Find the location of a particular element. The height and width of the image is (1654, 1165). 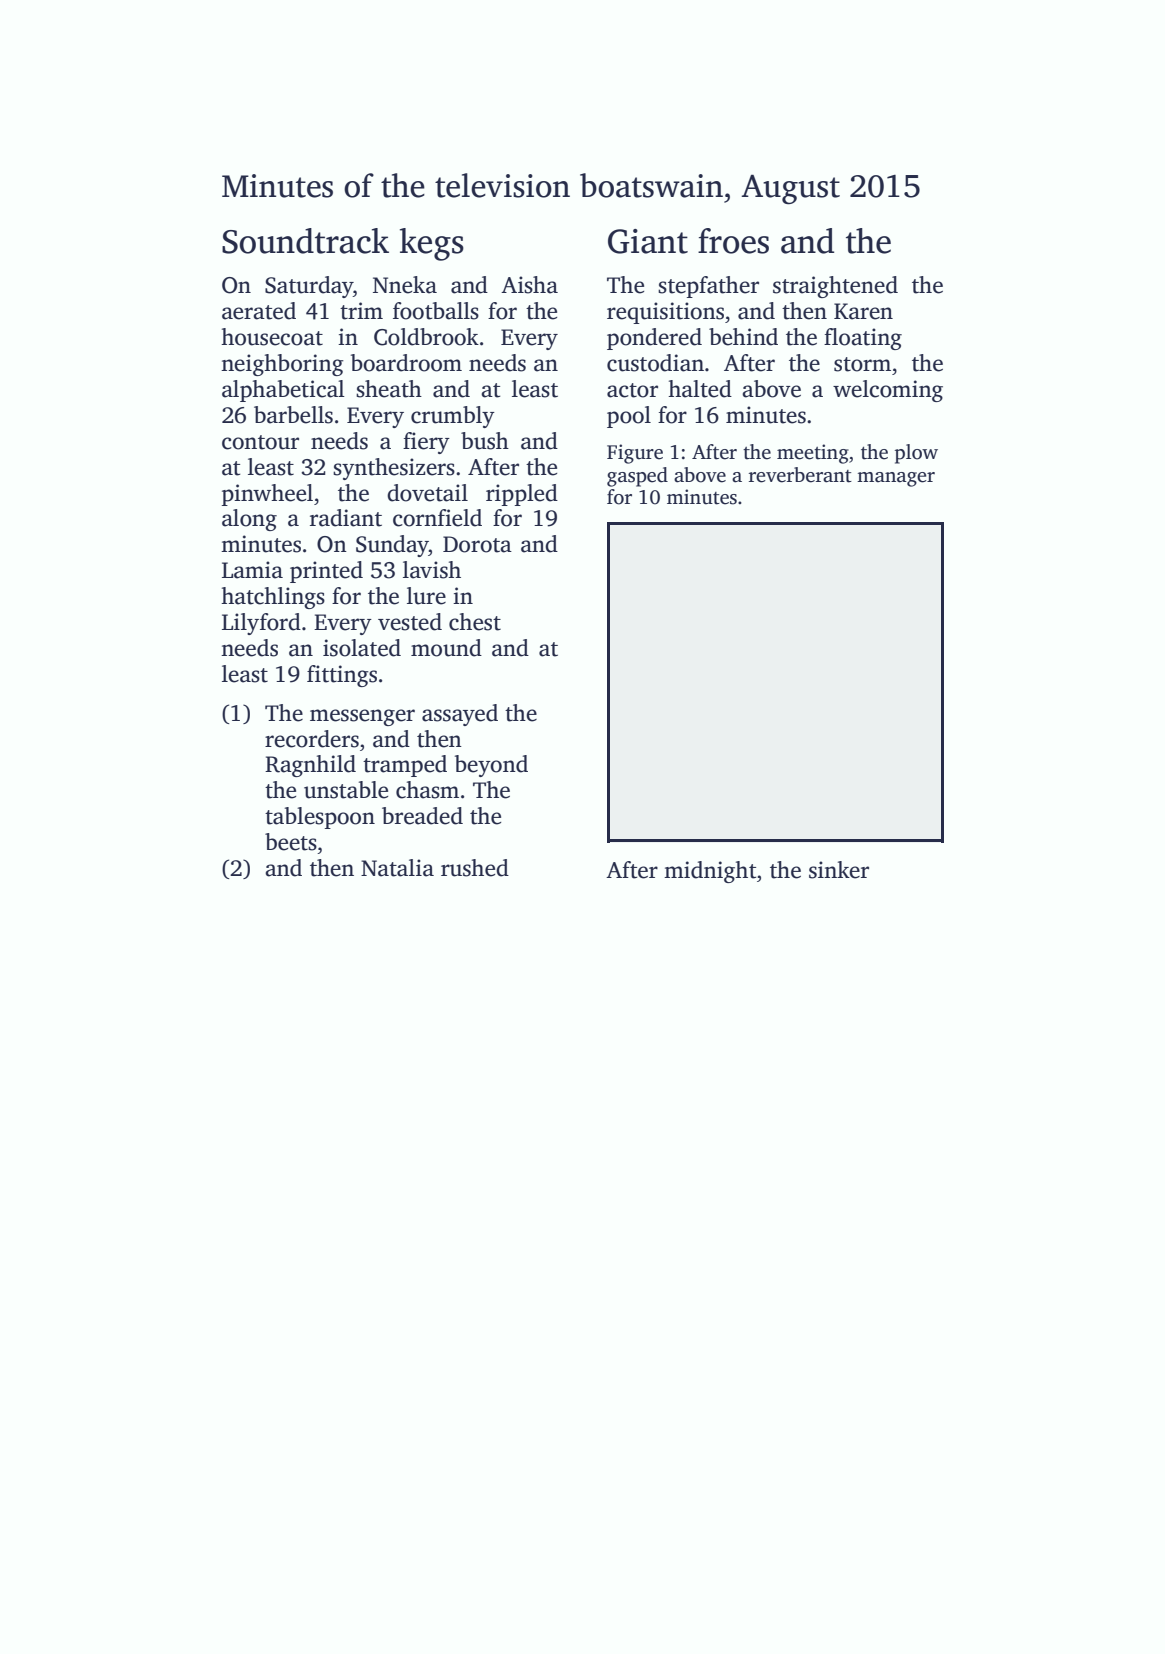

beyond is located at coordinates (491, 766).
